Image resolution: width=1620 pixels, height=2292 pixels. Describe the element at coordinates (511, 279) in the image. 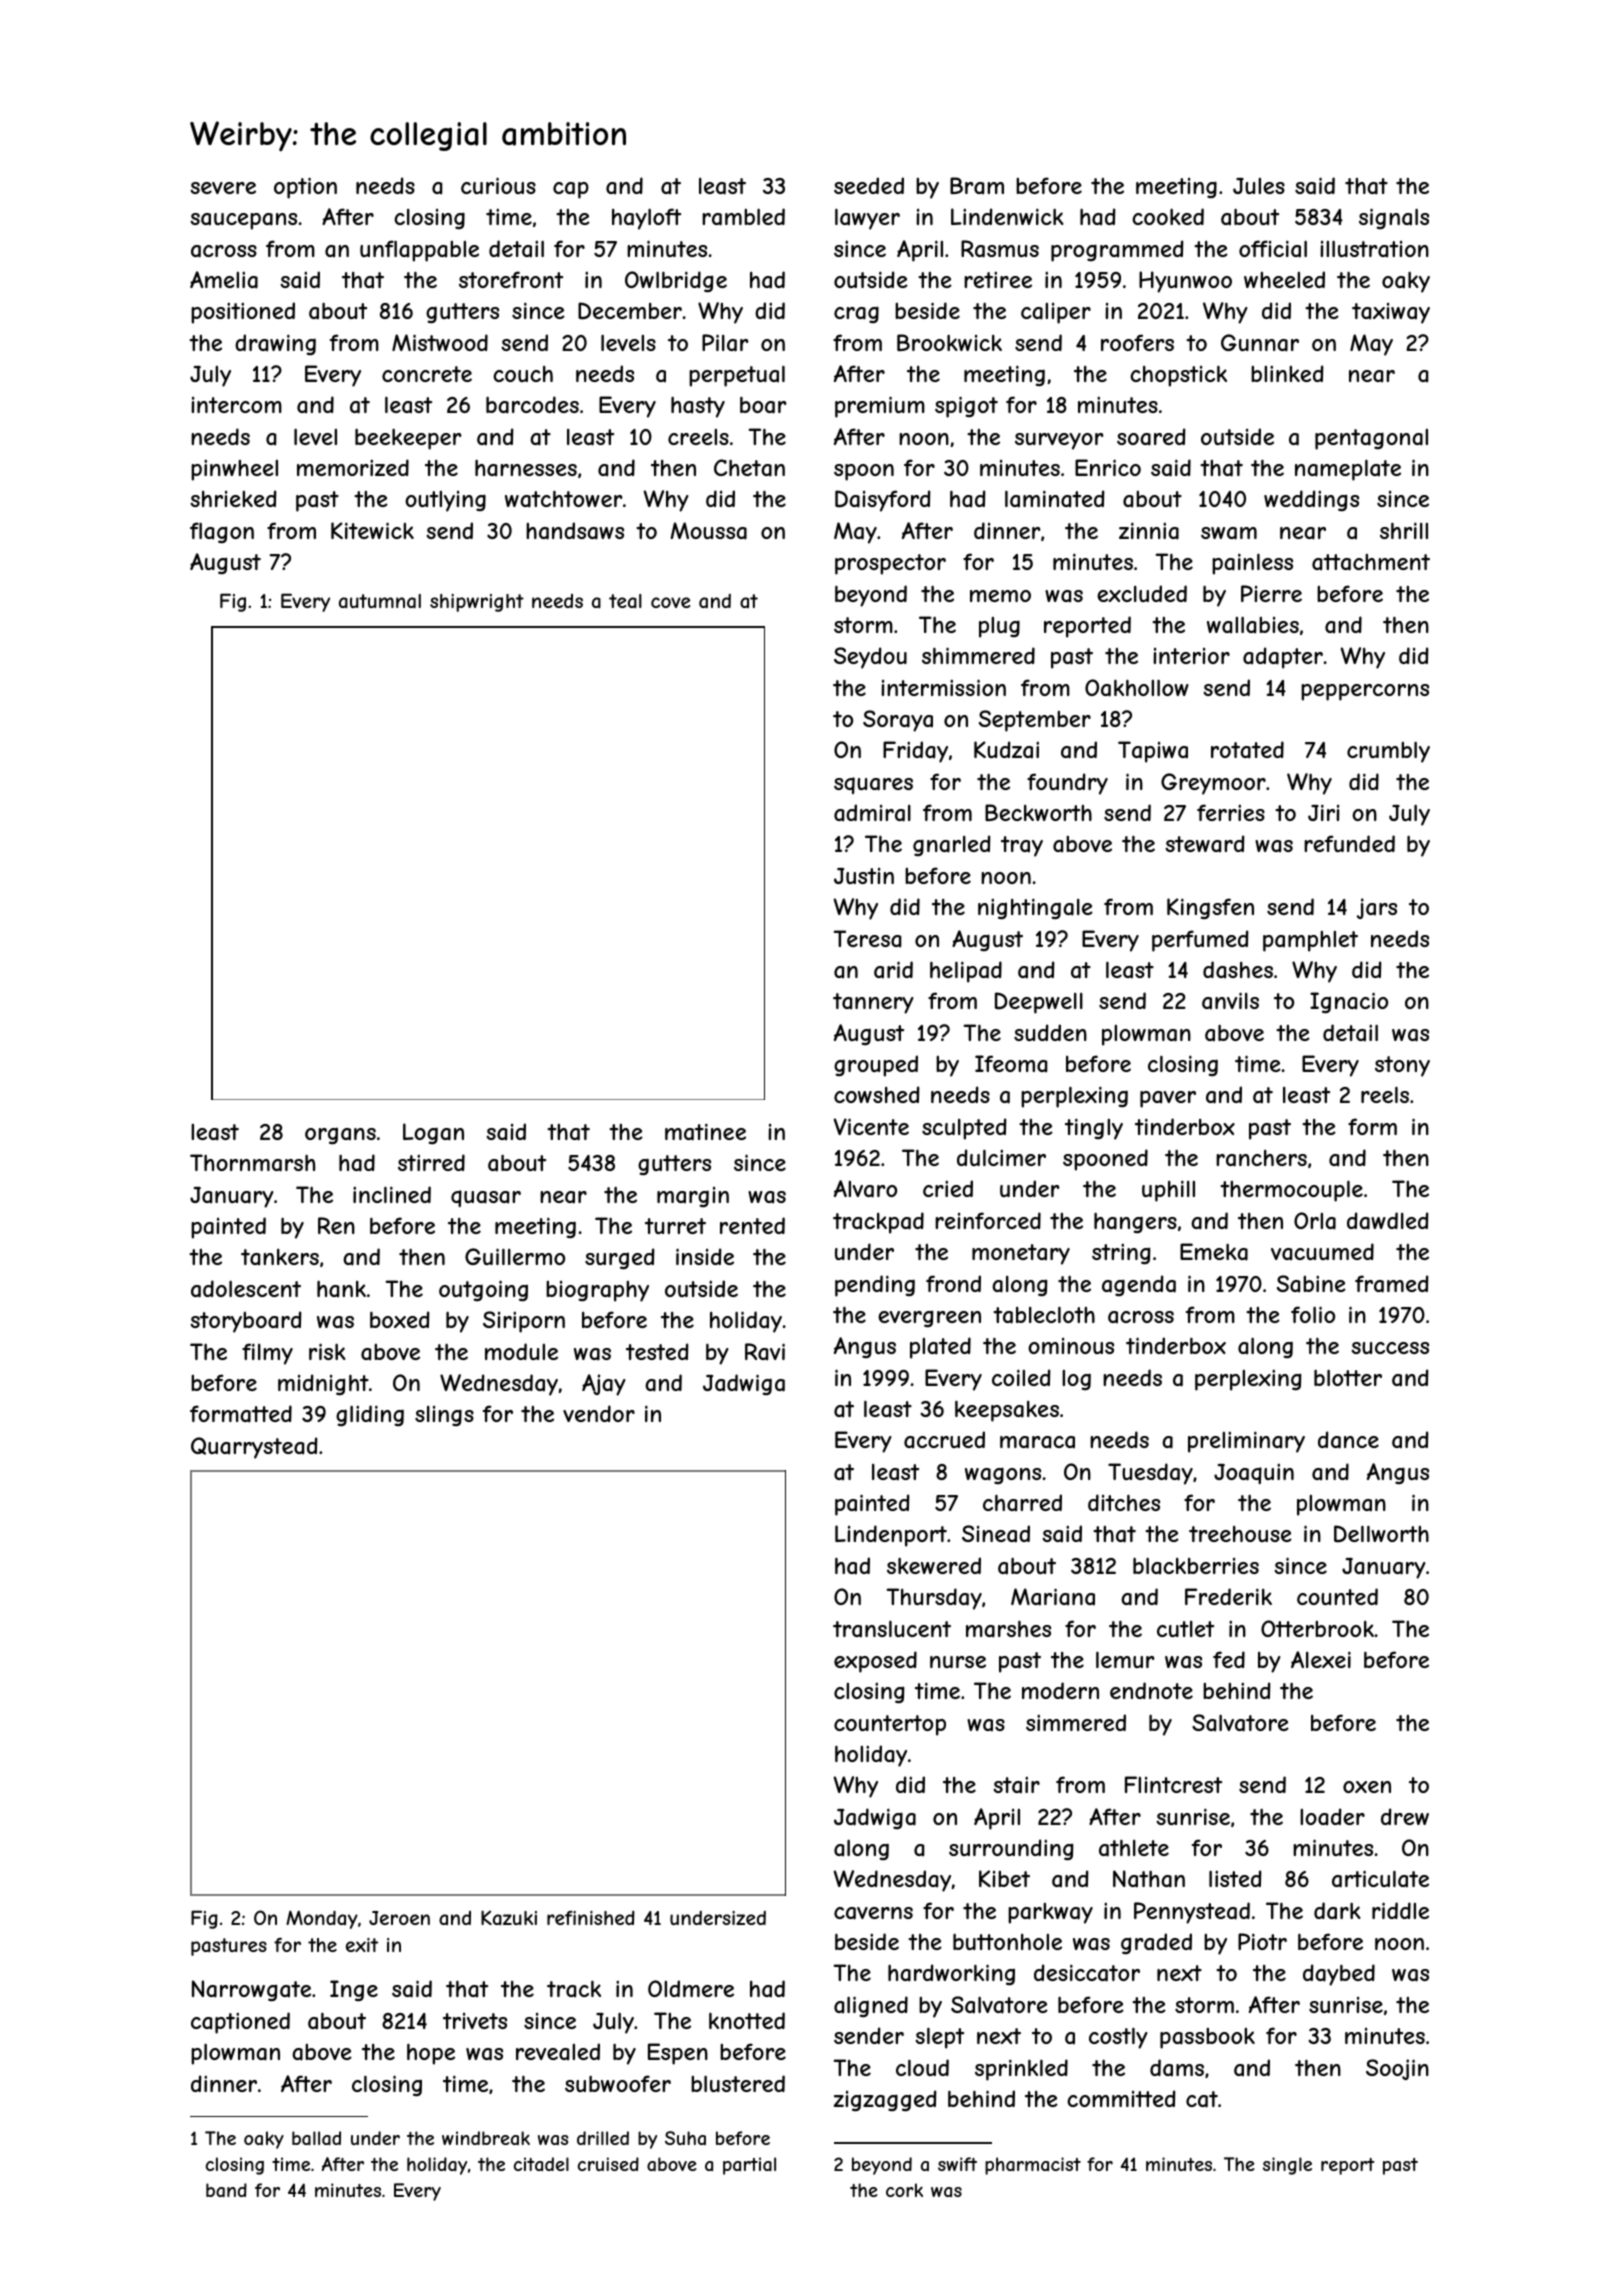

I see `storefront` at that location.
